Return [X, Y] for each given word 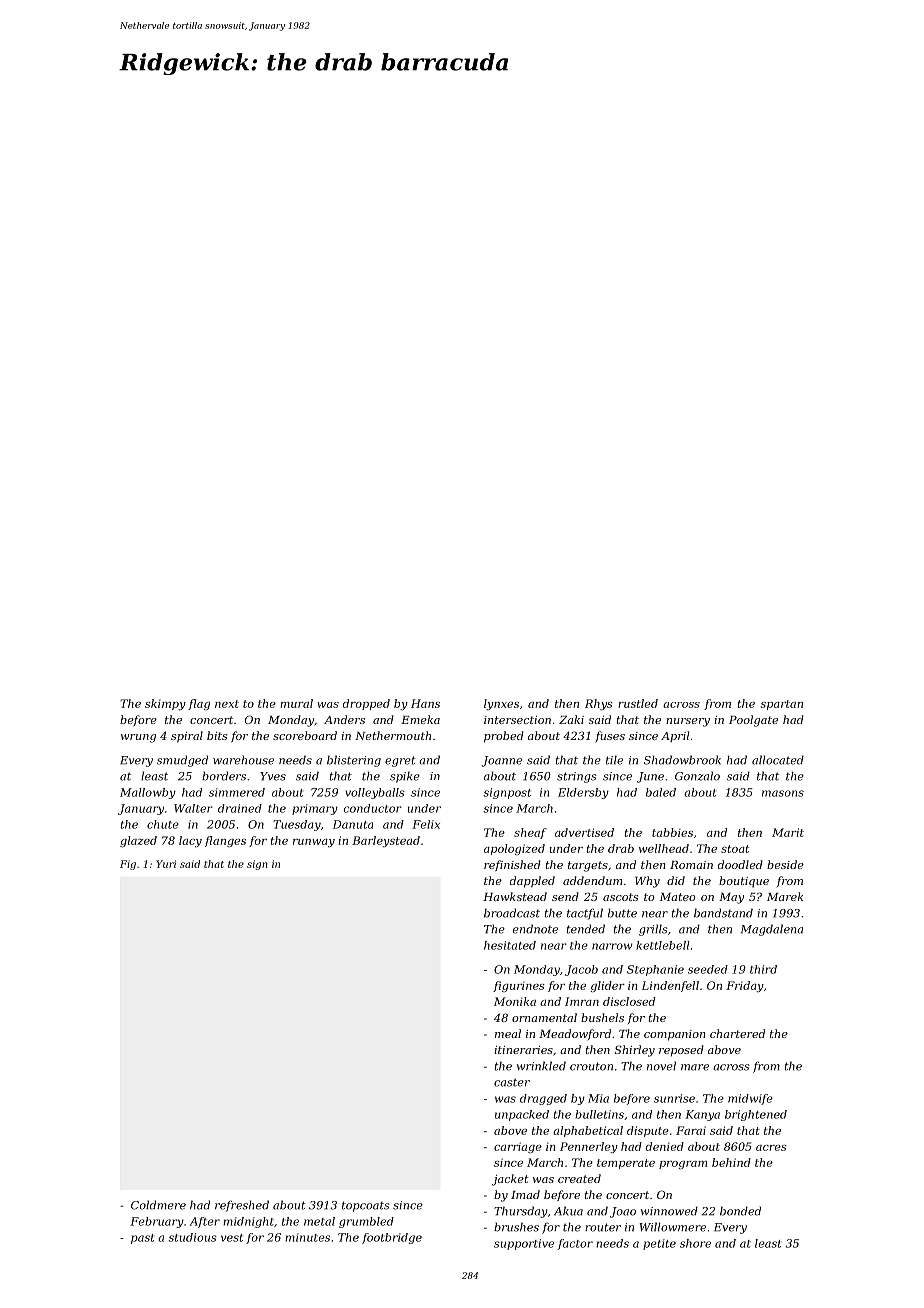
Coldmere [158, 1205]
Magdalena [772, 930]
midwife [750, 1099]
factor [575, 1244]
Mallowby [148, 793]
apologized [514, 849]
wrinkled [541, 1066]
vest [232, 1238]
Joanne [501, 761]
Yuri [166, 864]
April [675, 736]
